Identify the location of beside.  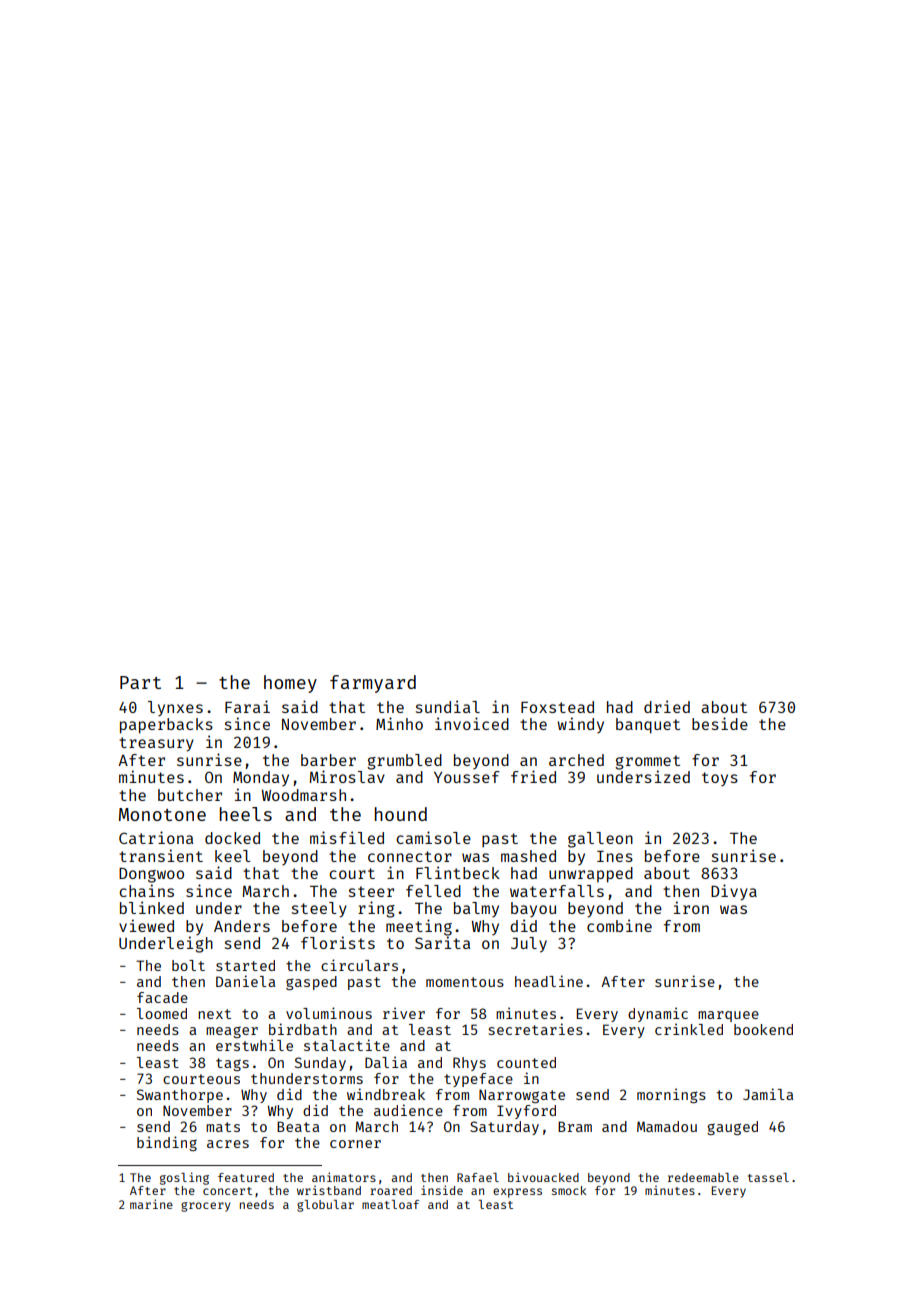
(720, 723).
